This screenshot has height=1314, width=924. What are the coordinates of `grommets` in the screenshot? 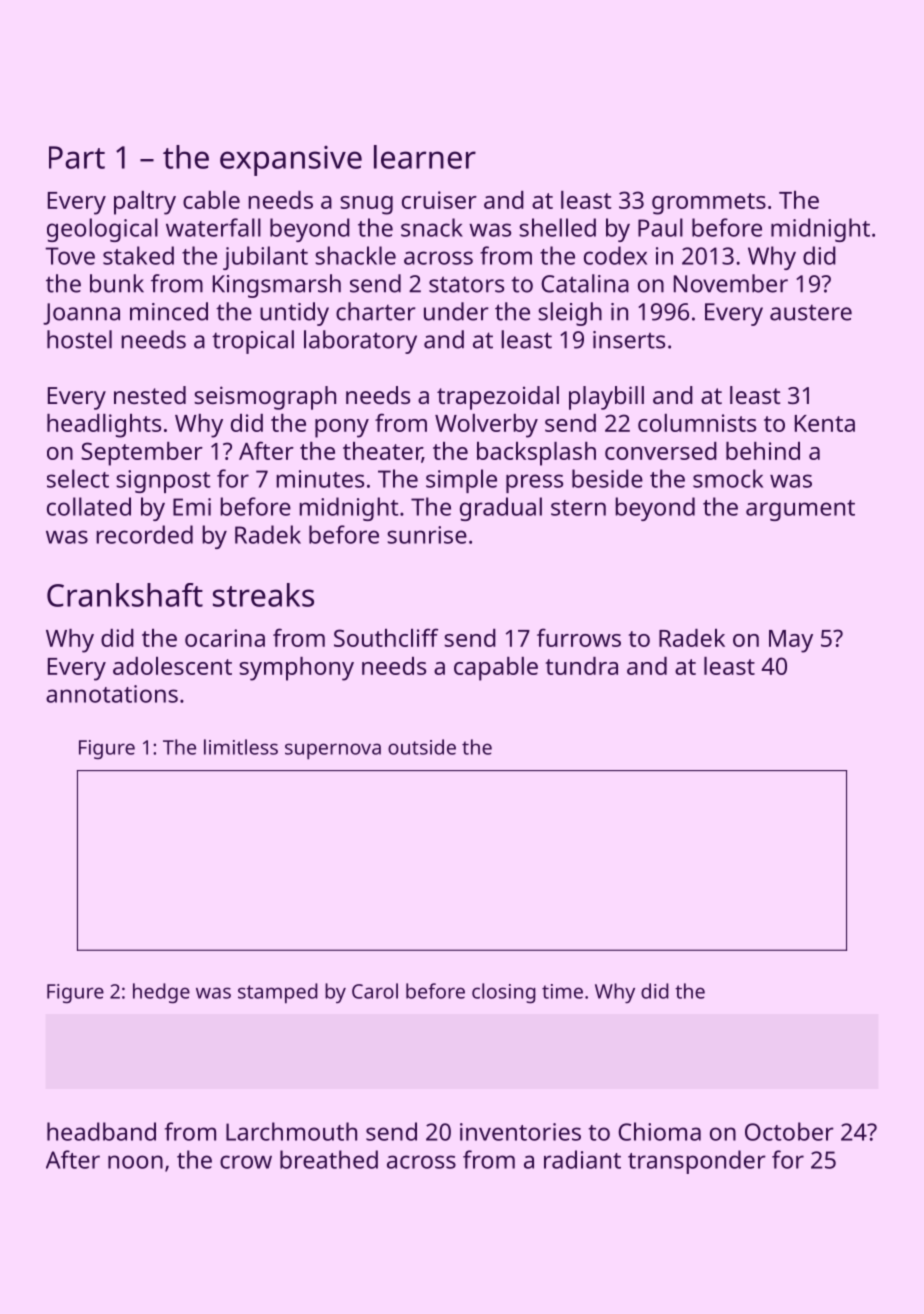 It's located at (709, 204).
